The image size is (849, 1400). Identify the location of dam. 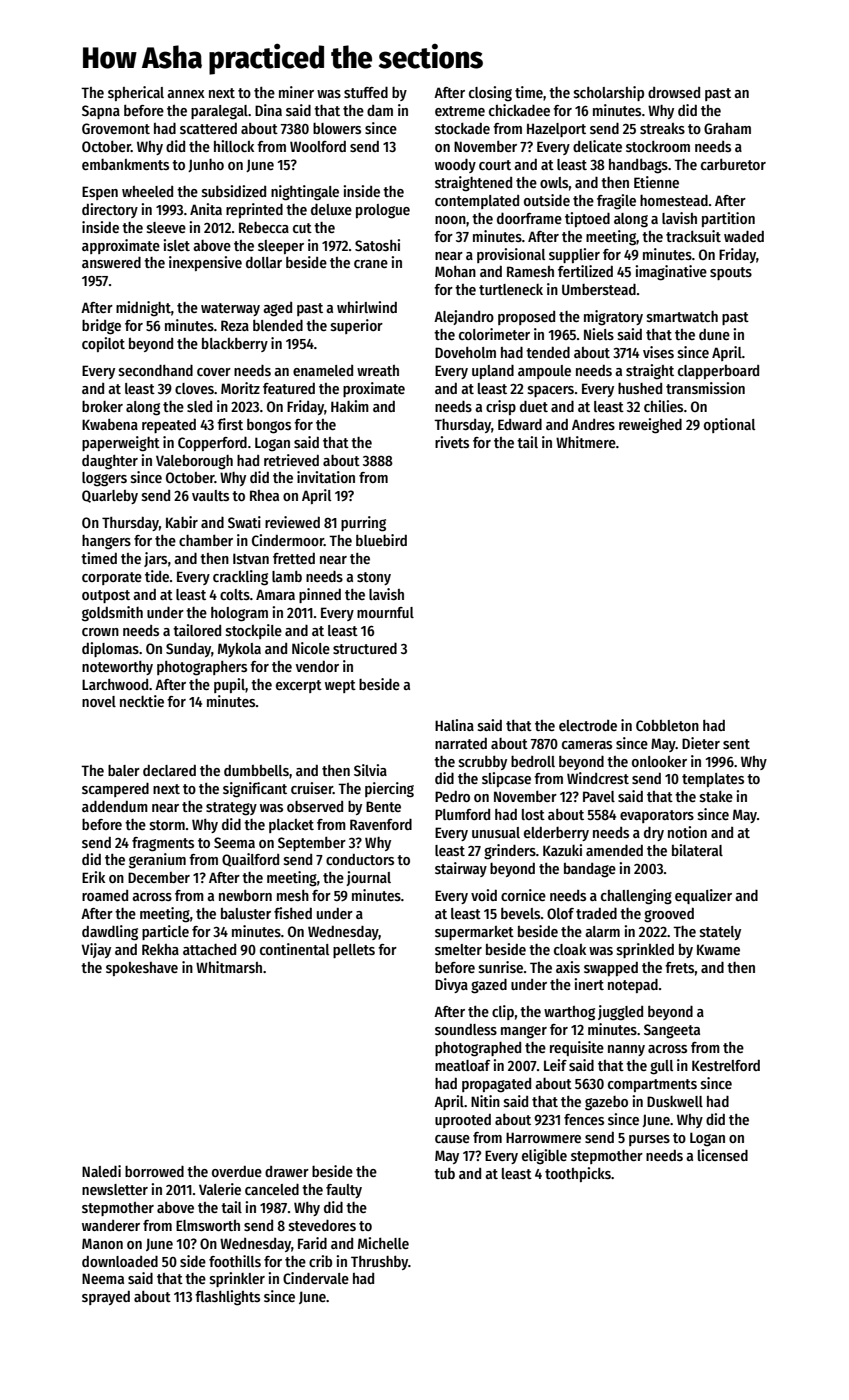
(380, 110).
